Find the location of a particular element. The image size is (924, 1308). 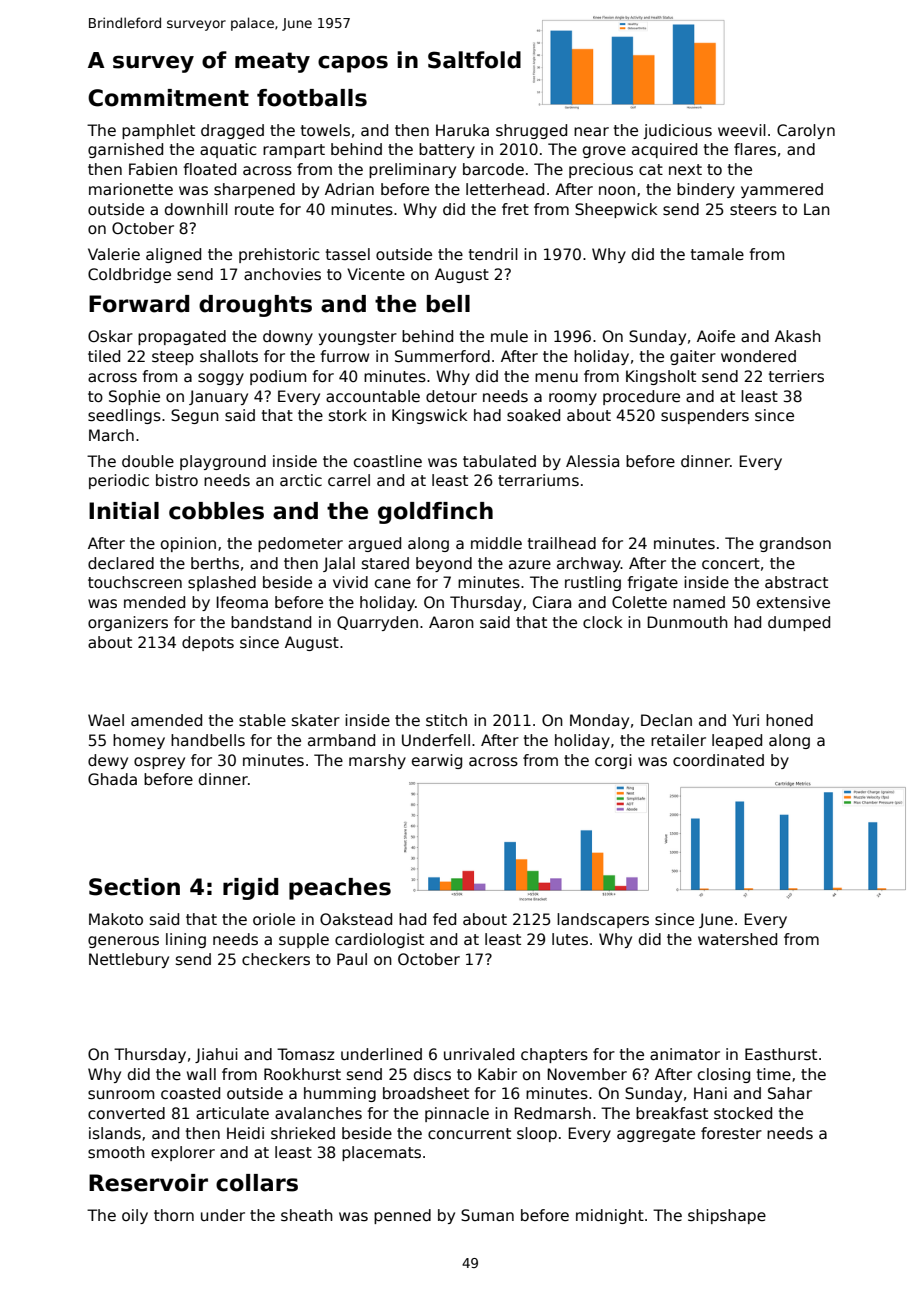

Alessia is located at coordinates (592, 461).
